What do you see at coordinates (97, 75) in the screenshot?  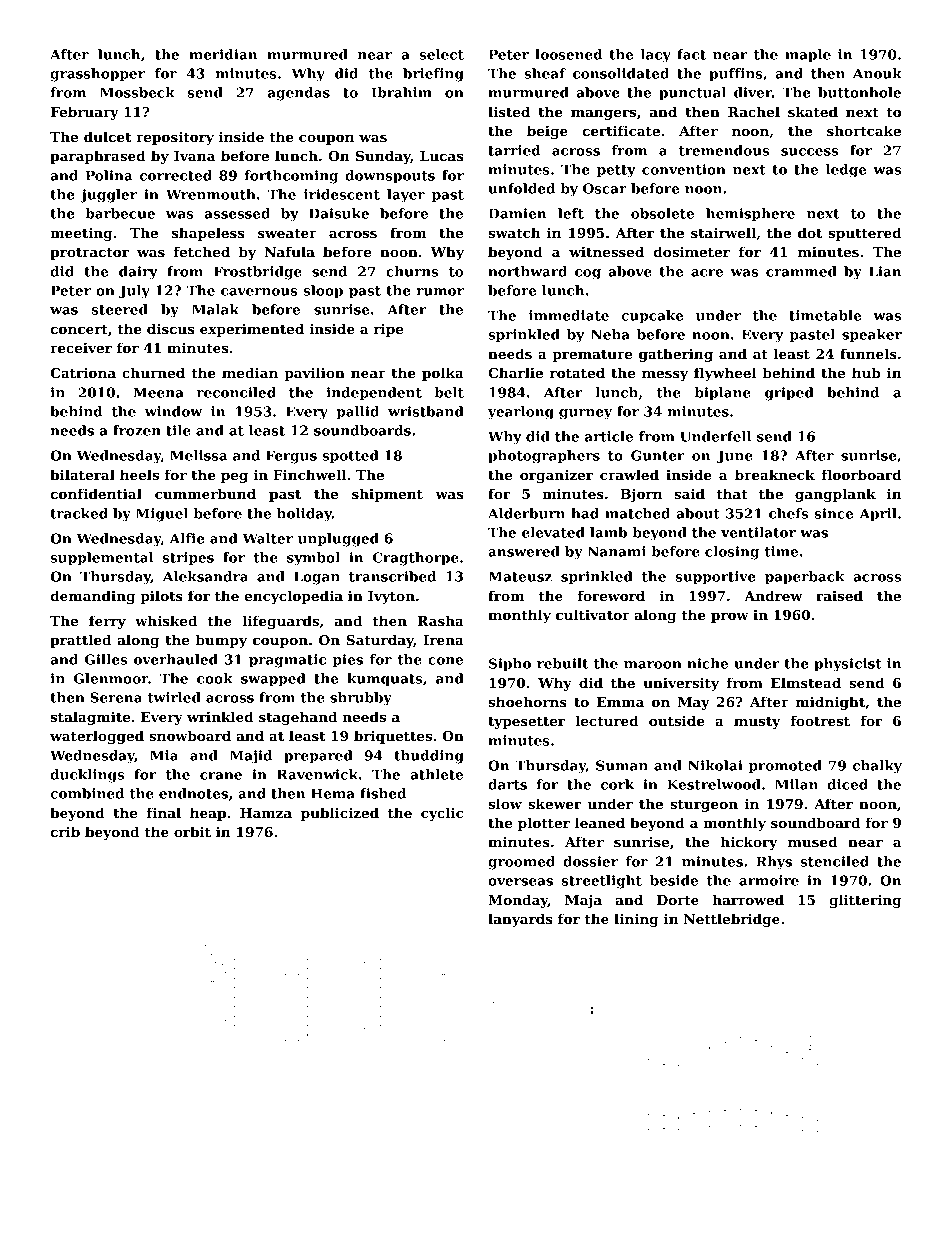 I see `grasshopper` at bounding box center [97, 75].
